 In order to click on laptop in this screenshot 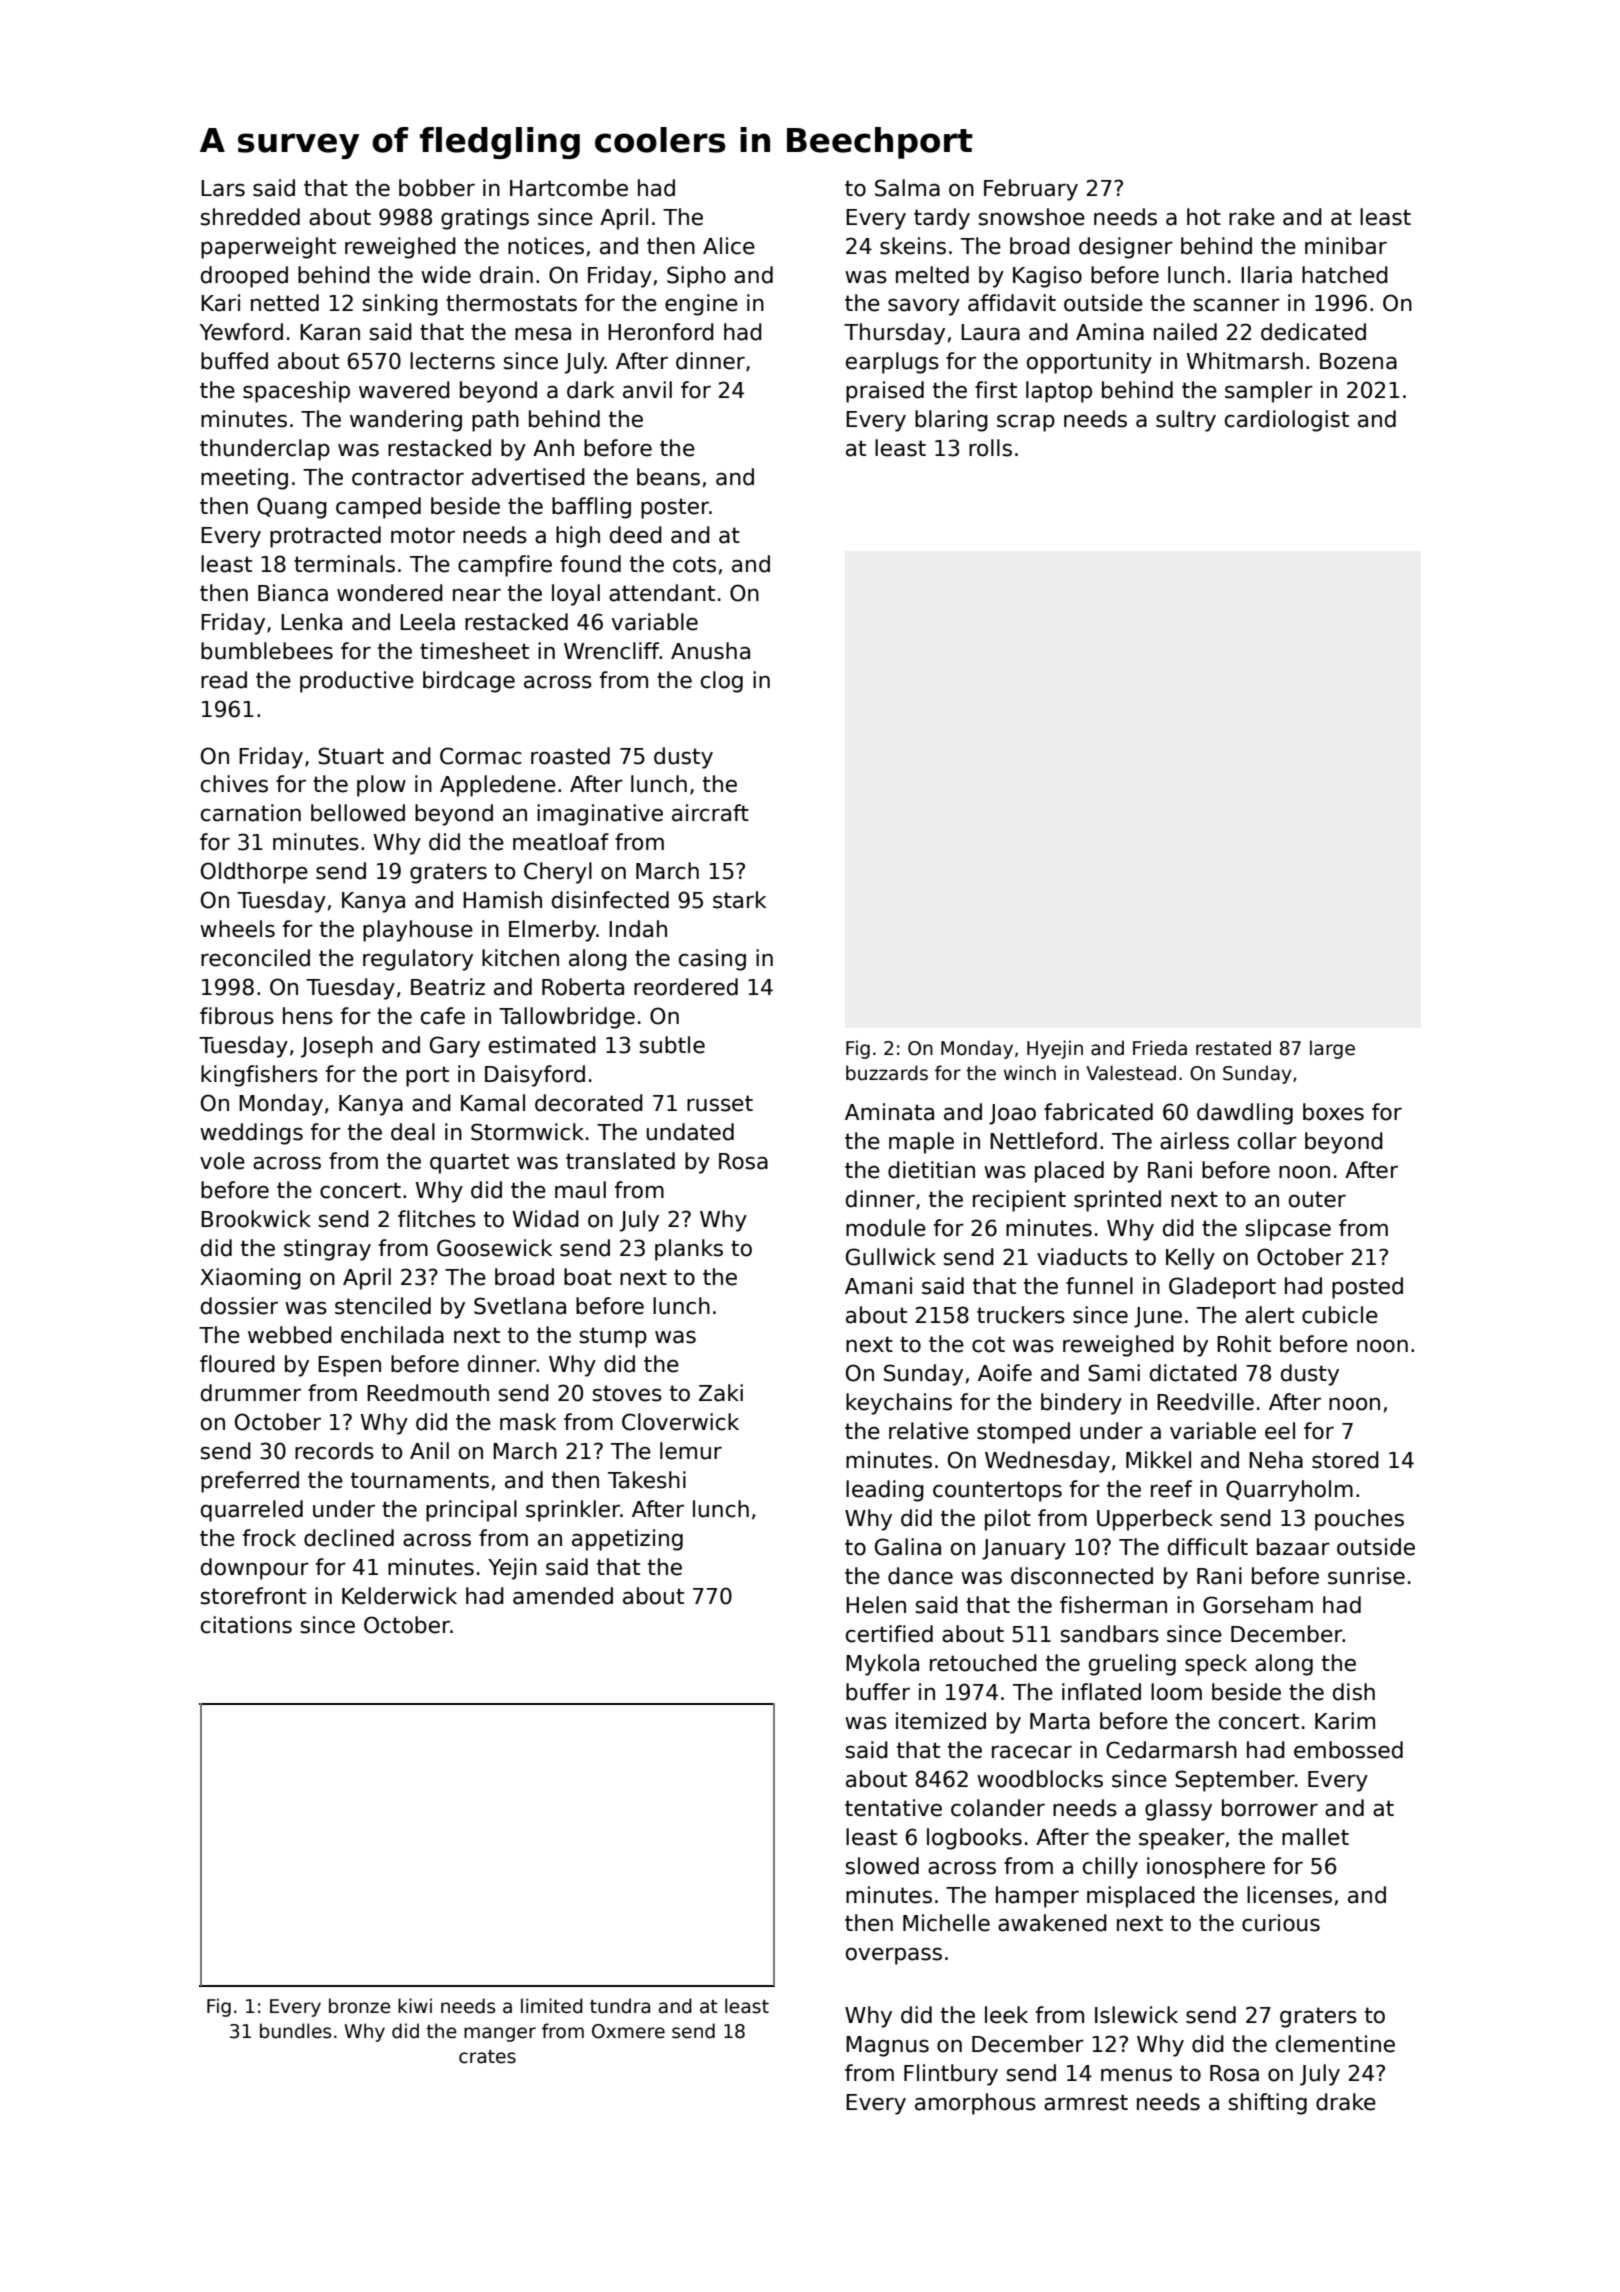, I will do `click(1059, 392)`.
